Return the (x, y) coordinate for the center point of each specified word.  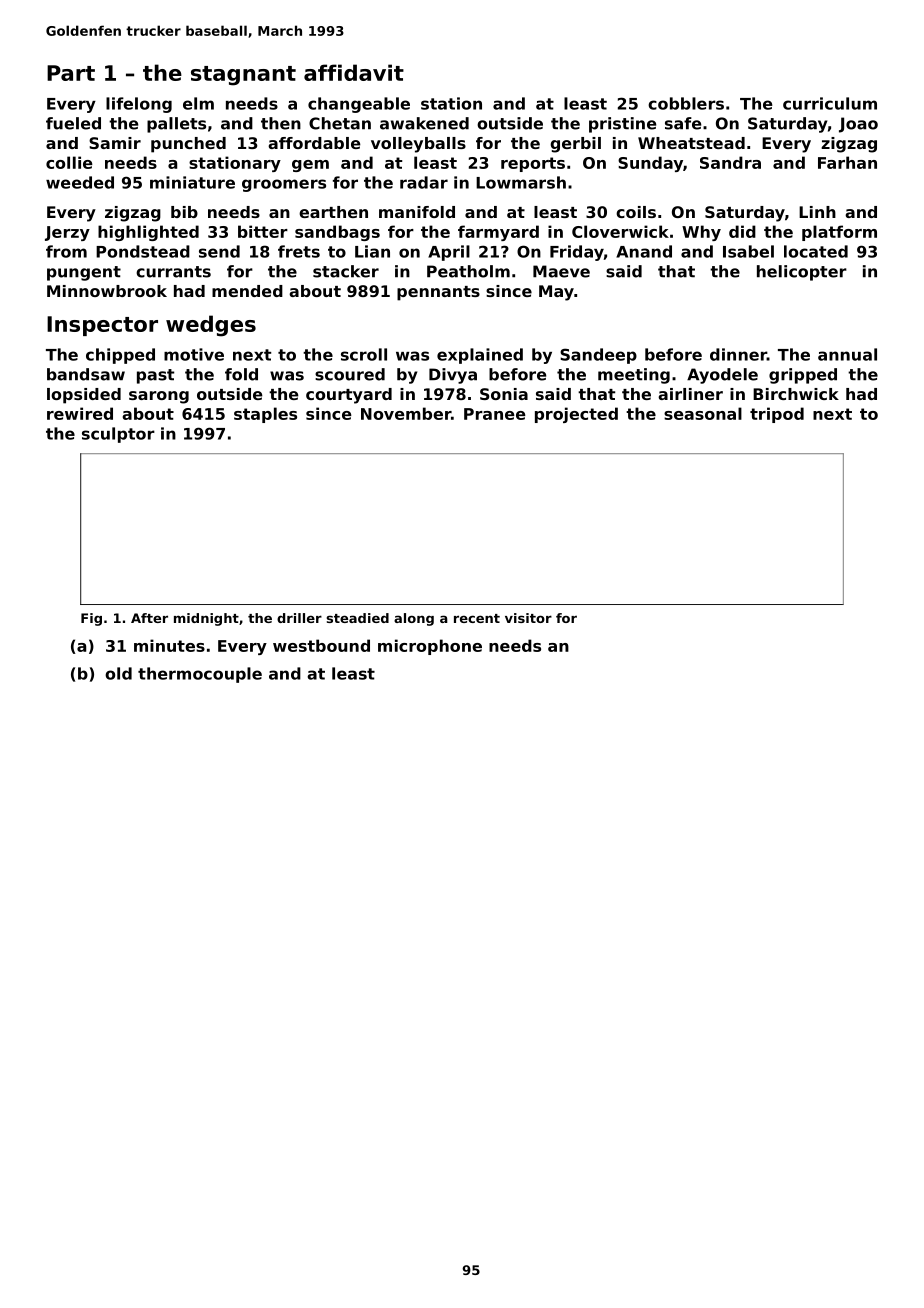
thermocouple (200, 675)
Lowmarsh (521, 182)
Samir (115, 143)
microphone (430, 647)
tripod (777, 415)
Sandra (730, 162)
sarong (159, 397)
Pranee (495, 414)
